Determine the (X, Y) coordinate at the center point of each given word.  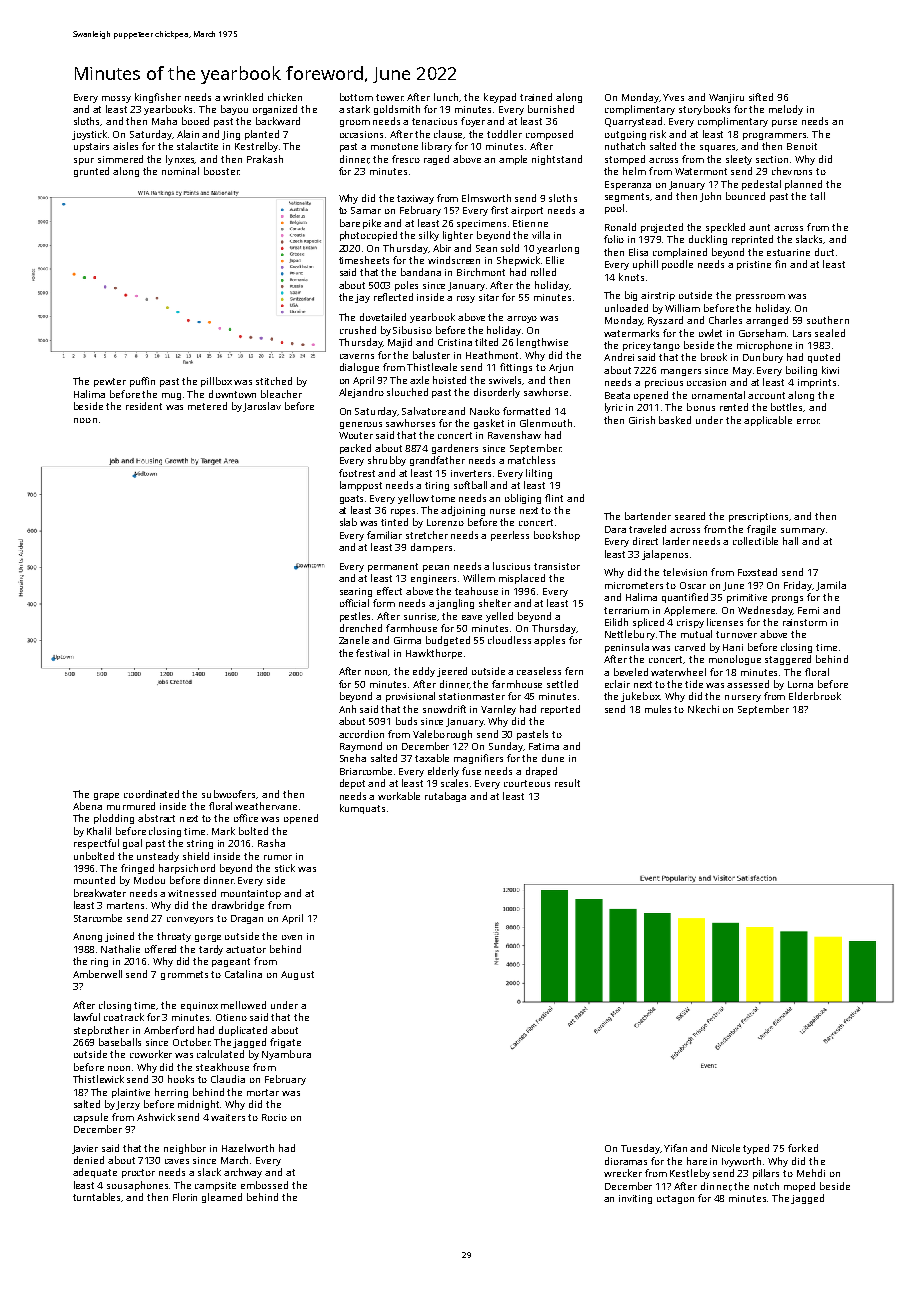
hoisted (449, 380)
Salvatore (424, 411)
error (808, 421)
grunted (91, 172)
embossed (264, 1185)
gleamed (222, 1198)
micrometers (634, 585)
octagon (675, 1199)
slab (348, 522)
